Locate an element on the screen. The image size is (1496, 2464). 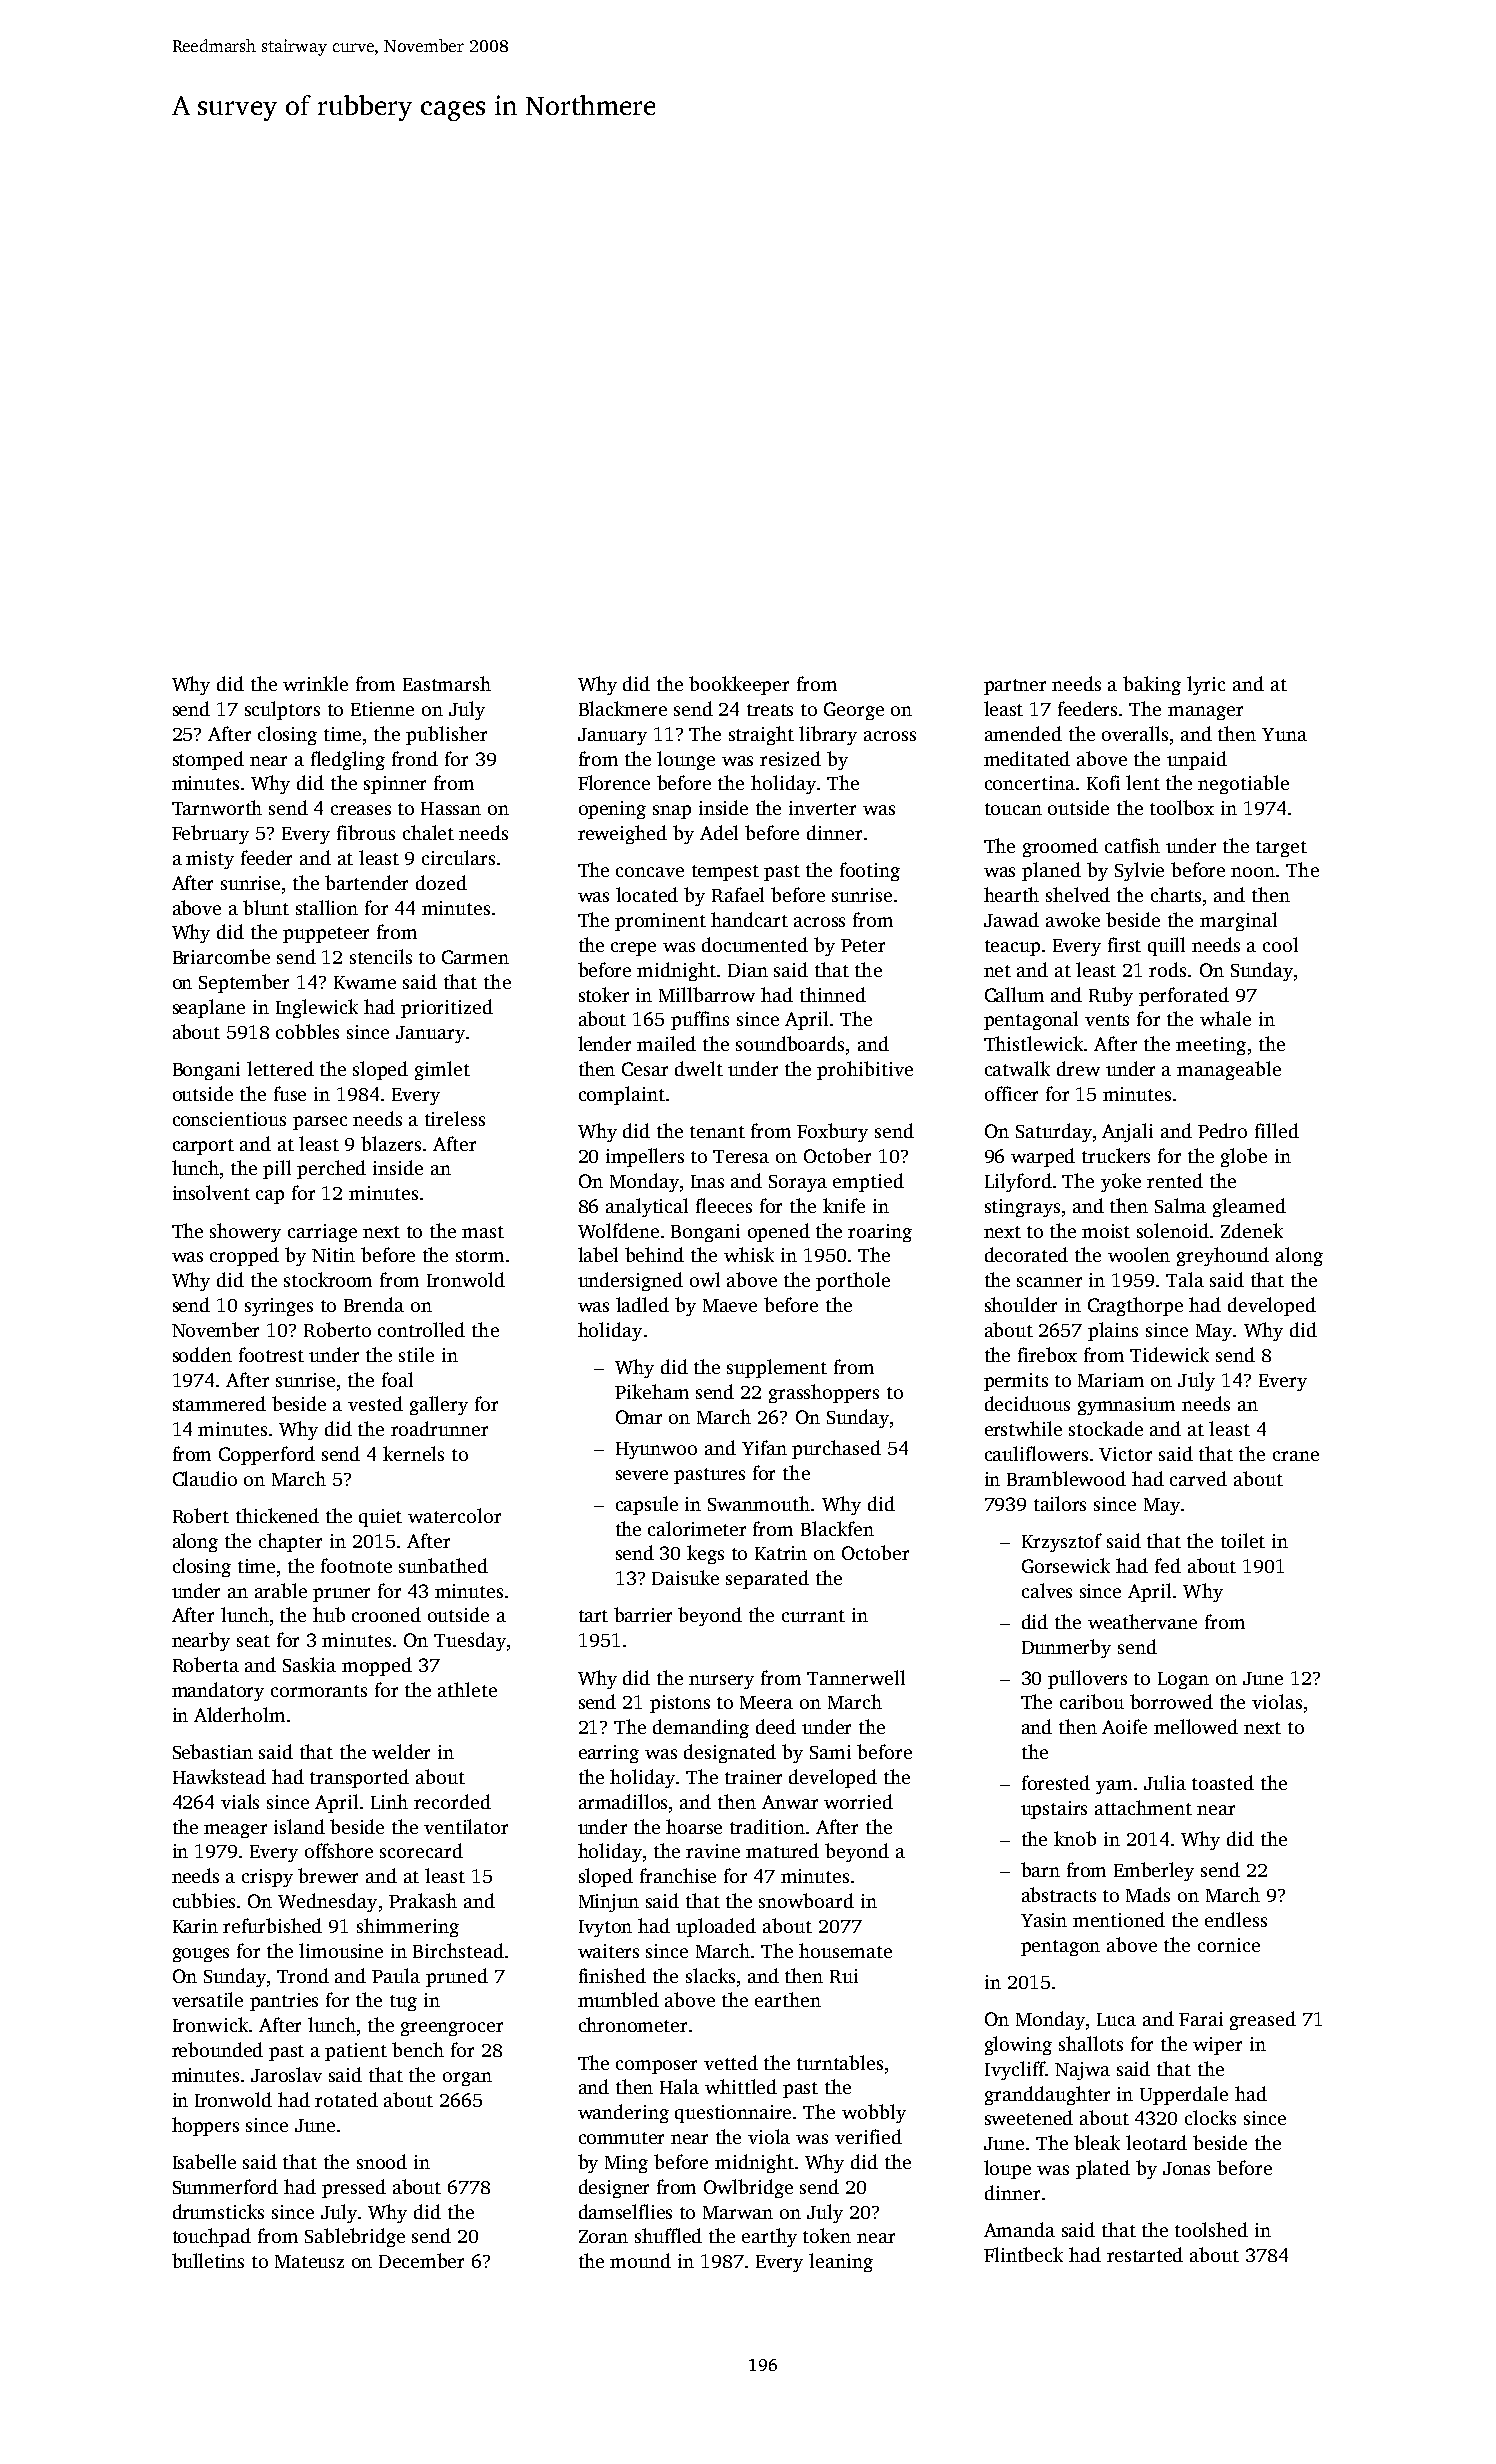
documented is located at coordinates (755, 944).
